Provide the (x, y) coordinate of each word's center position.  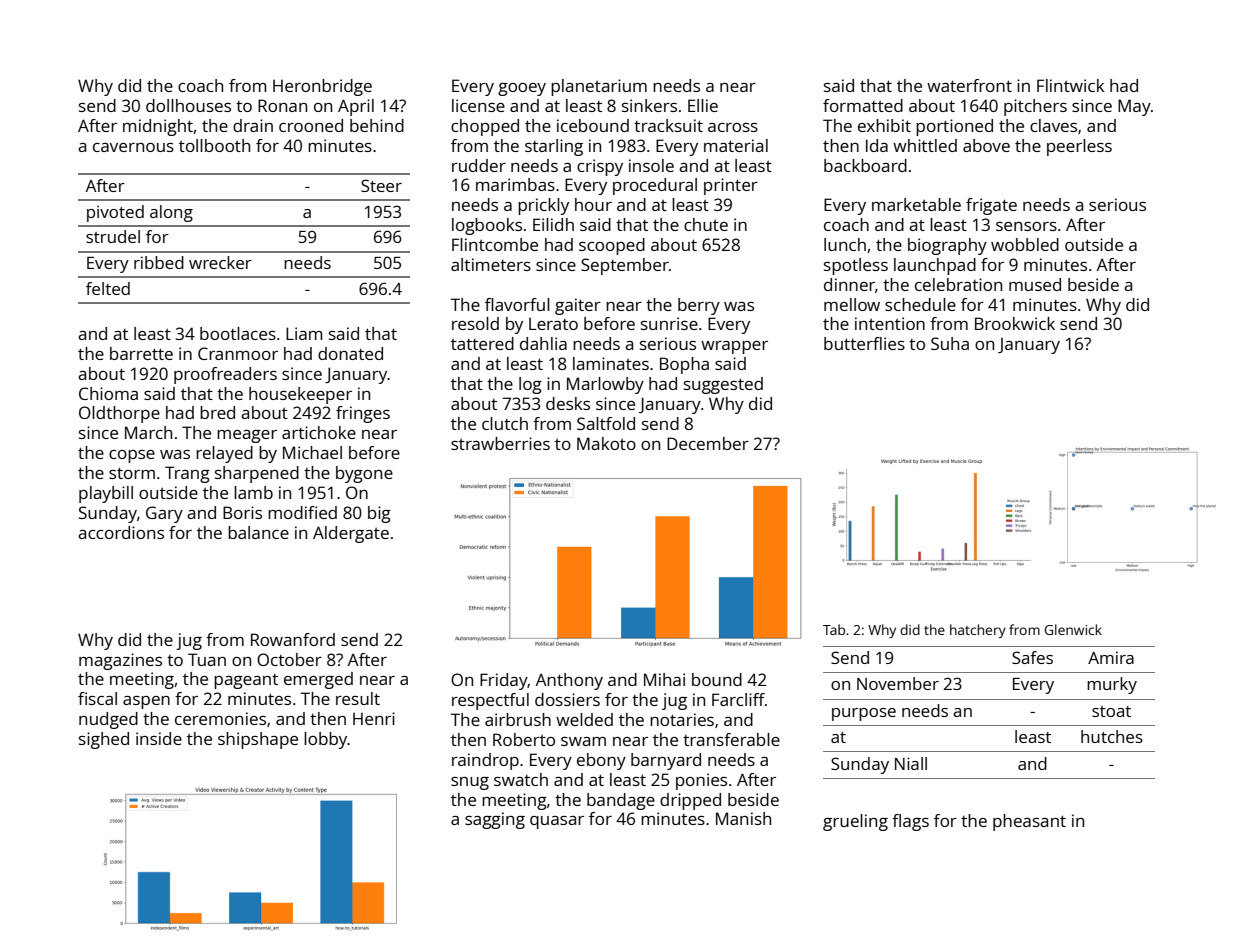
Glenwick (1073, 629)
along (171, 213)
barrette (141, 353)
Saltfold (606, 423)
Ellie (703, 105)
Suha (950, 343)
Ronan (282, 105)
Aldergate (351, 534)
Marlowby (605, 385)
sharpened (257, 474)
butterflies (864, 343)
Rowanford (293, 639)
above (986, 145)
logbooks (487, 226)
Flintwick (1071, 85)
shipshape (258, 740)
